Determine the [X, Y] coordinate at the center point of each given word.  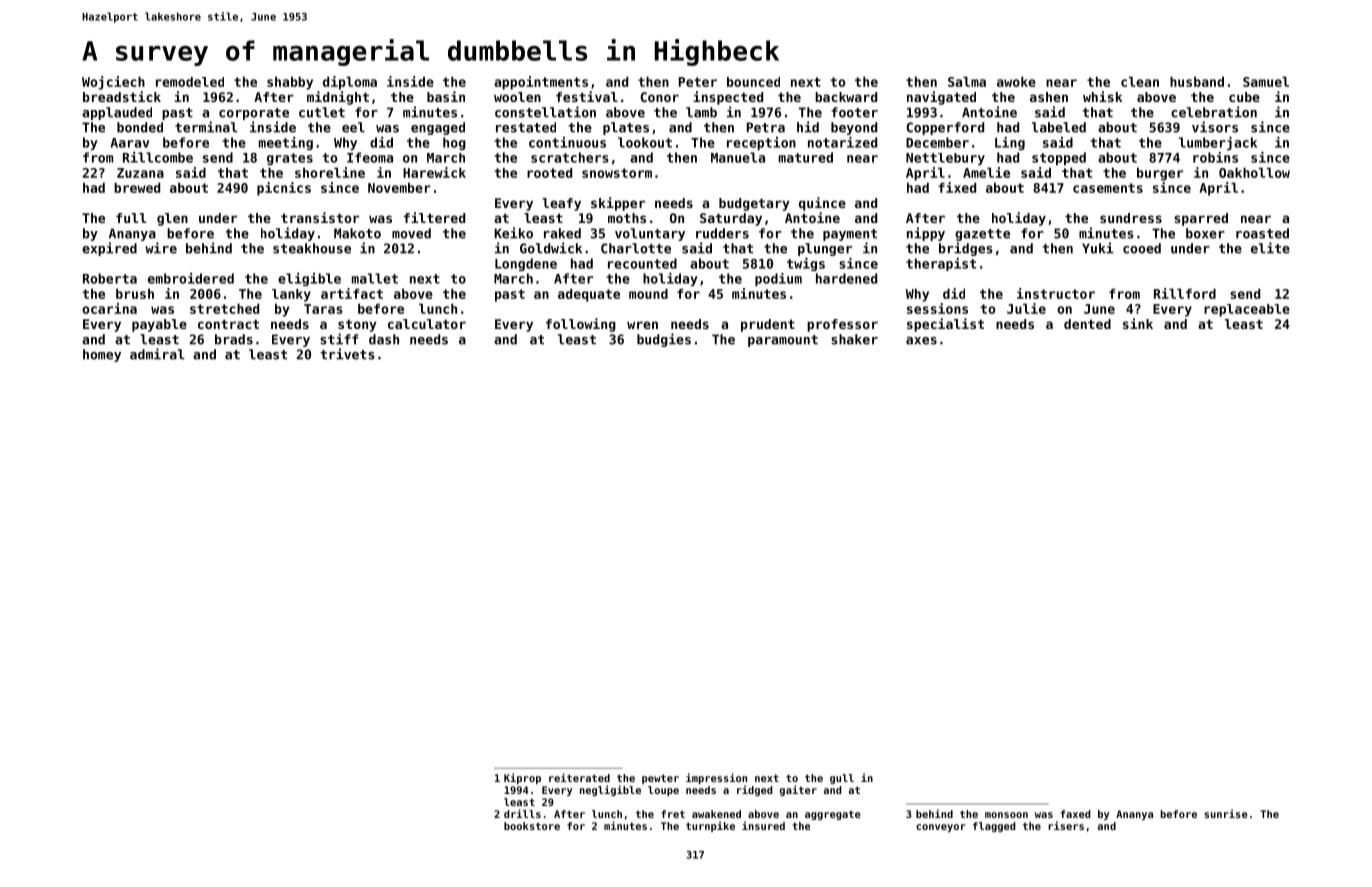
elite [1270, 248]
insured [763, 825]
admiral [157, 354]
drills [522, 813]
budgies [664, 340]
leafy [561, 204]
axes [921, 341]
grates [290, 159]
